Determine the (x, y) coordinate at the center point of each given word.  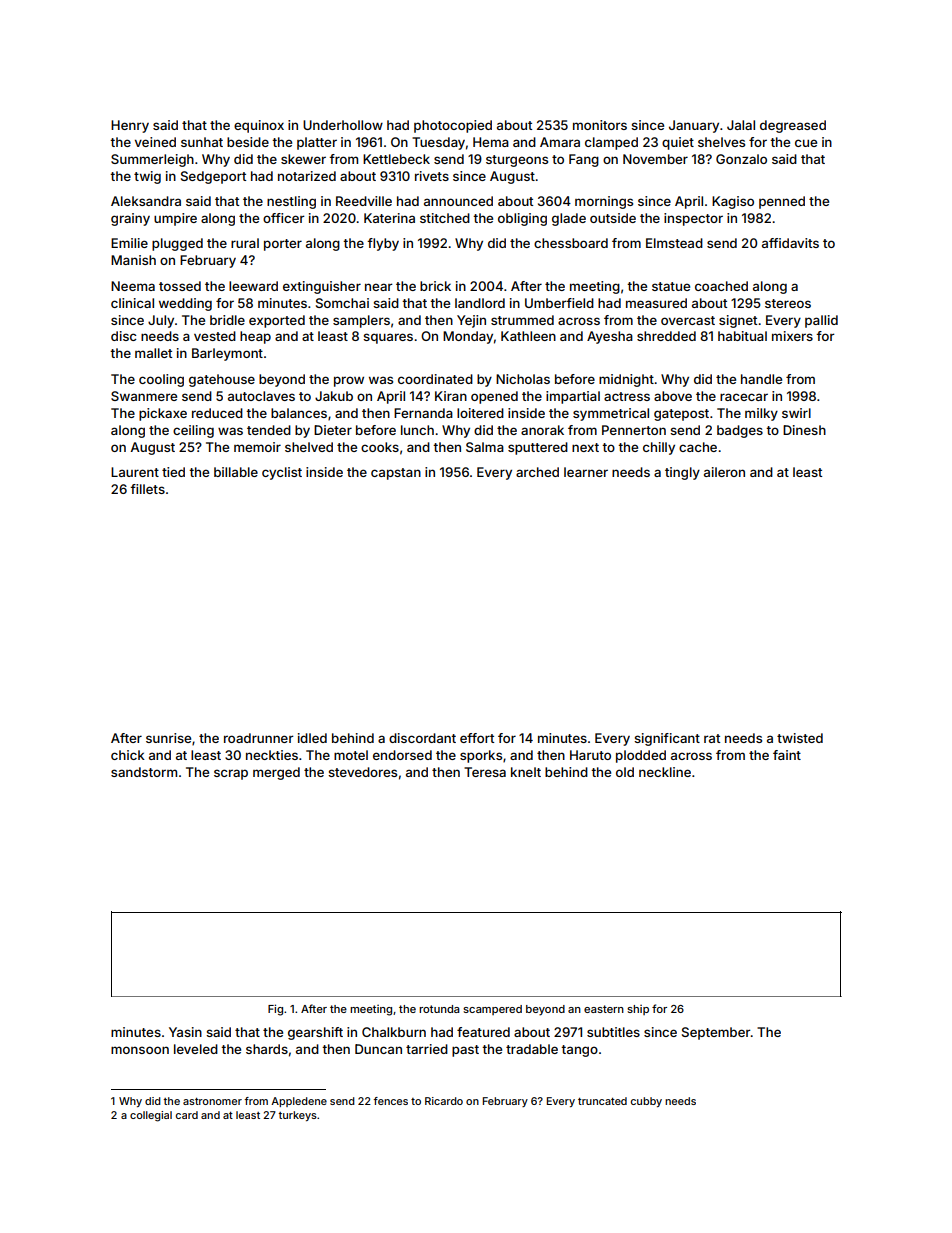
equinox (259, 126)
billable (236, 472)
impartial (573, 397)
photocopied (453, 126)
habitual (742, 336)
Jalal (741, 125)
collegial (151, 1116)
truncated (602, 1101)
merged (276, 773)
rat (712, 738)
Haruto (590, 755)
